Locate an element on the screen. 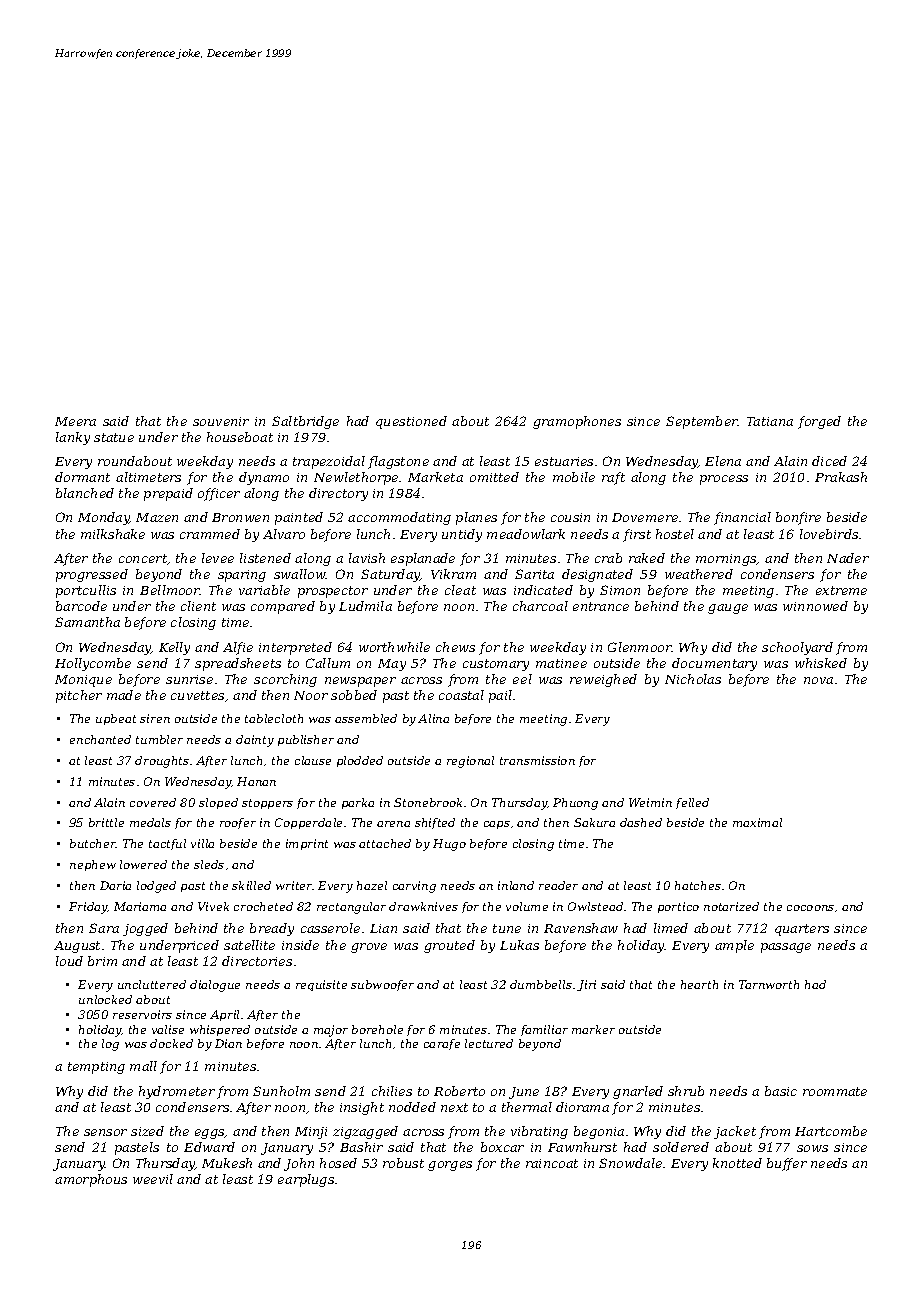  weevil is located at coordinates (153, 1179).
